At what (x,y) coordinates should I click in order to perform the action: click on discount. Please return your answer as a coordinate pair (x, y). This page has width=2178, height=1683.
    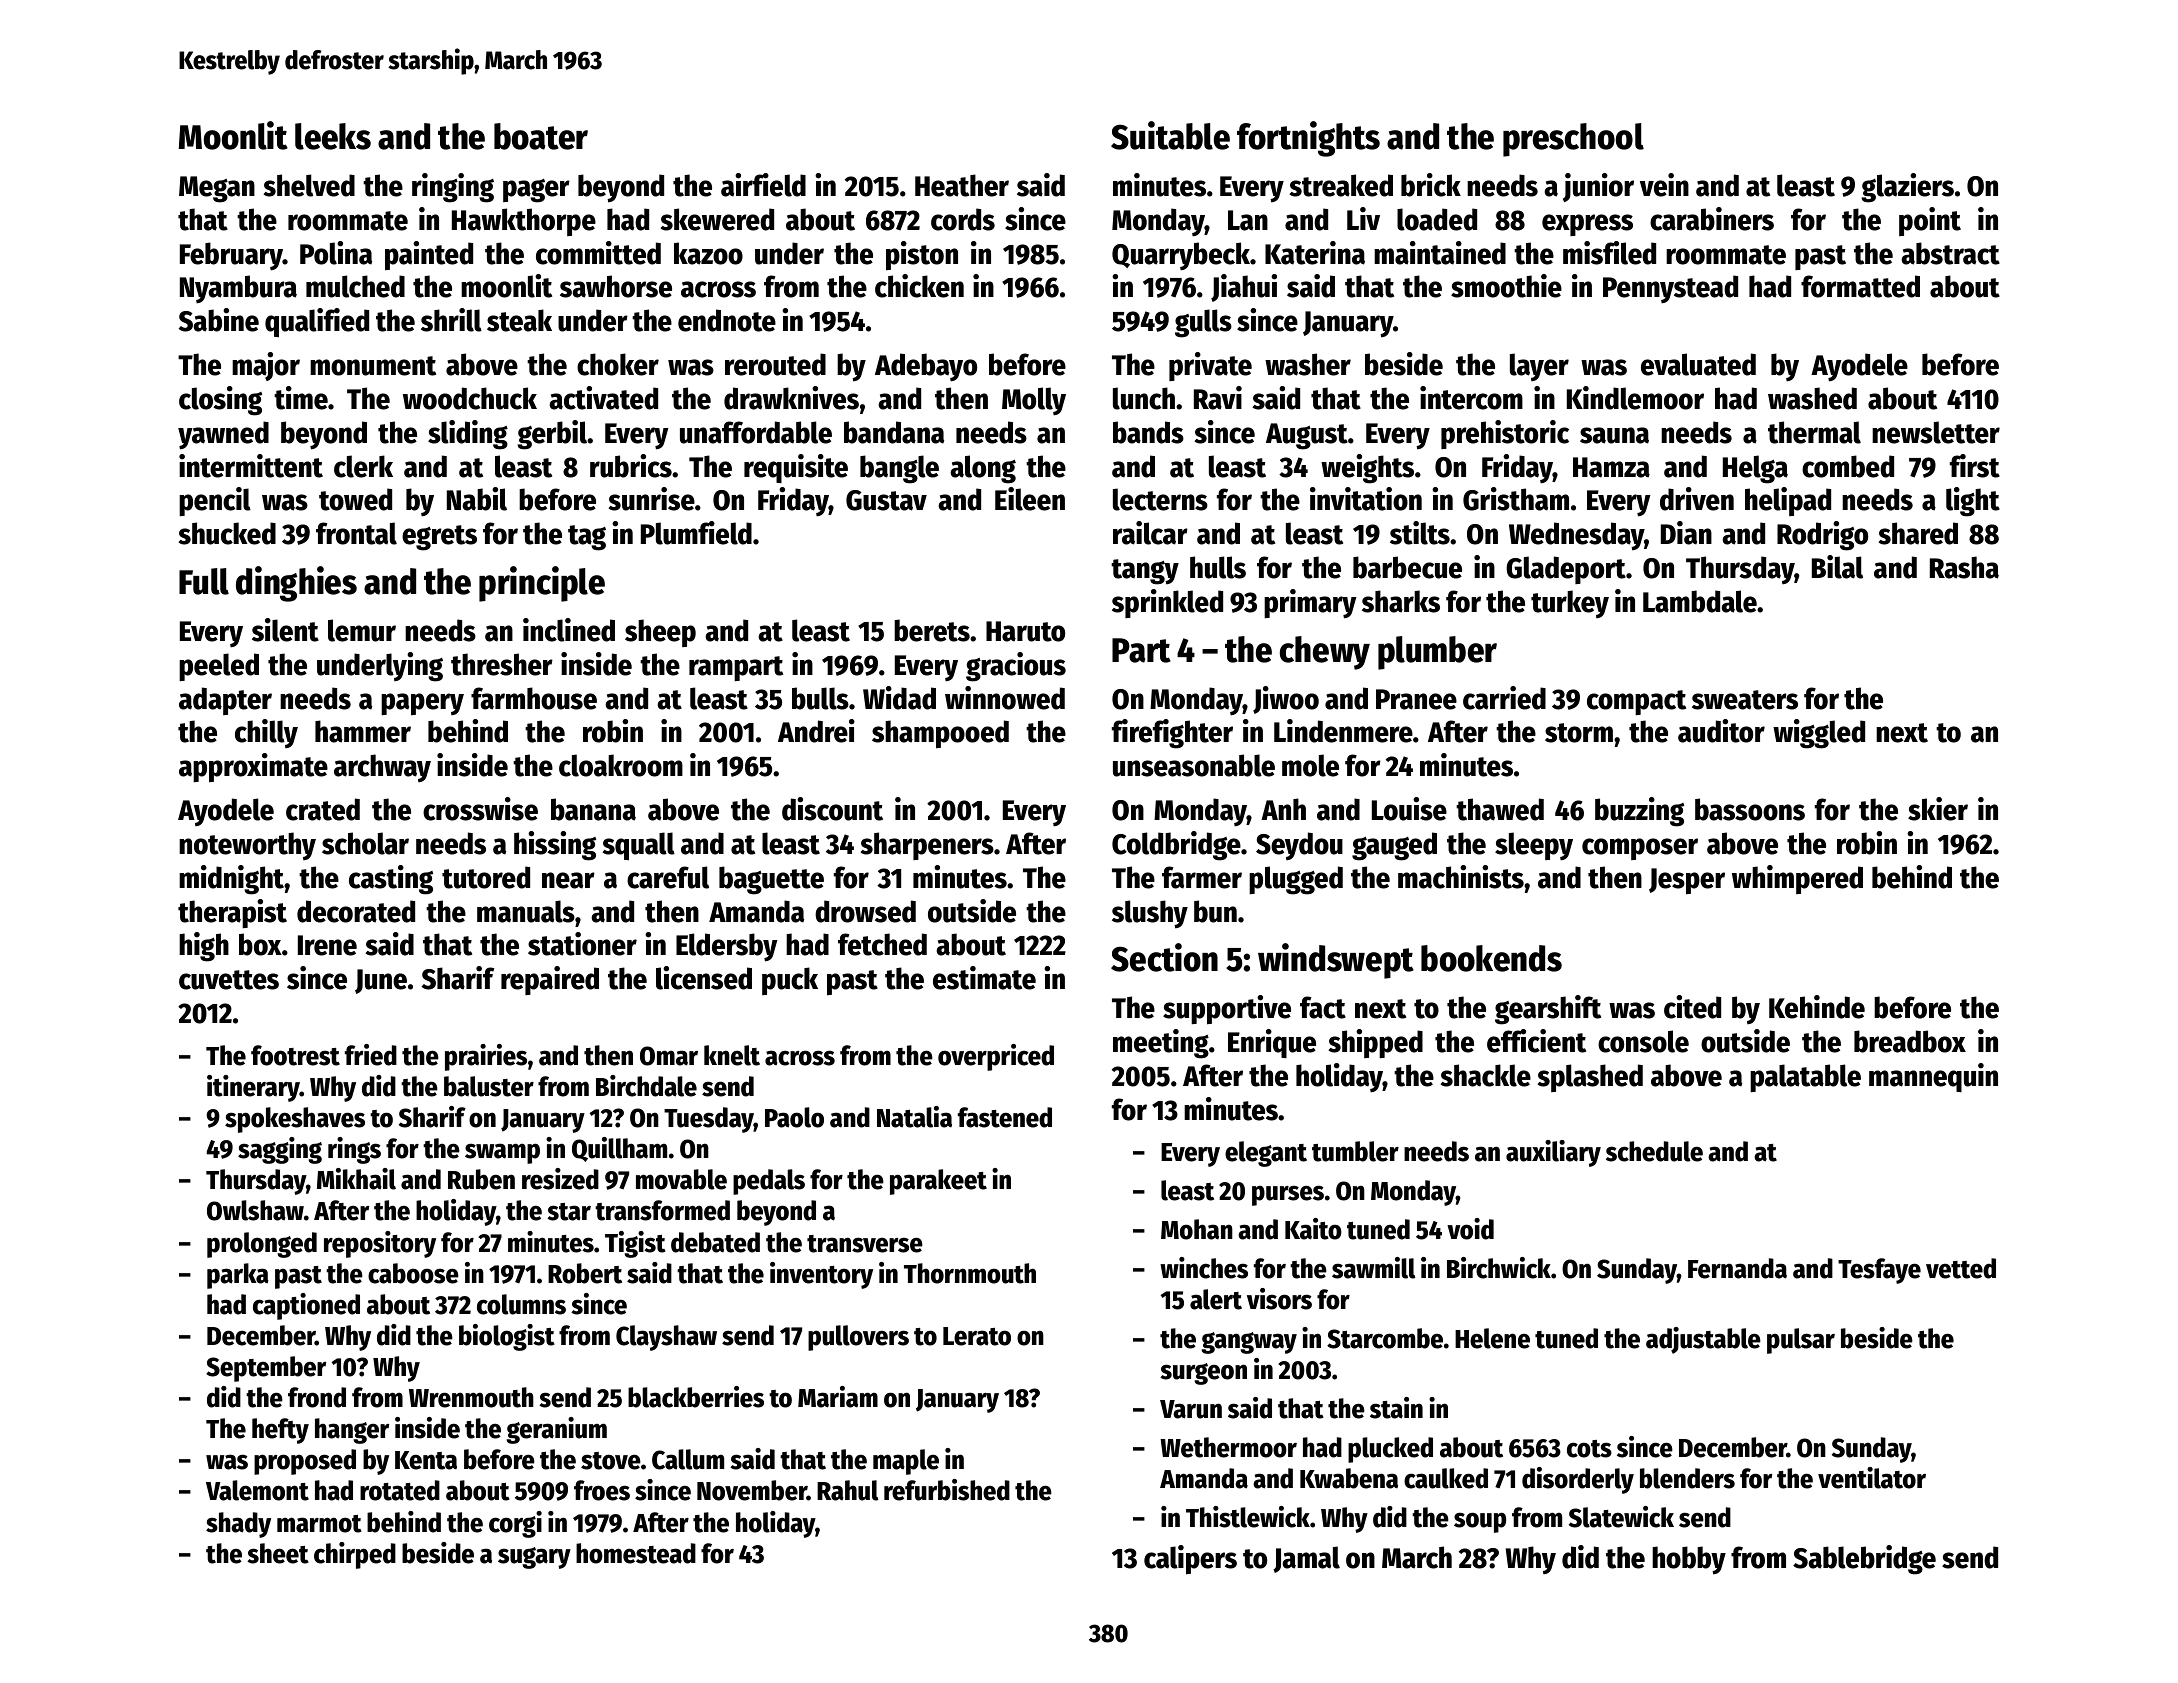
    Looking at the image, I should click on (832, 809).
